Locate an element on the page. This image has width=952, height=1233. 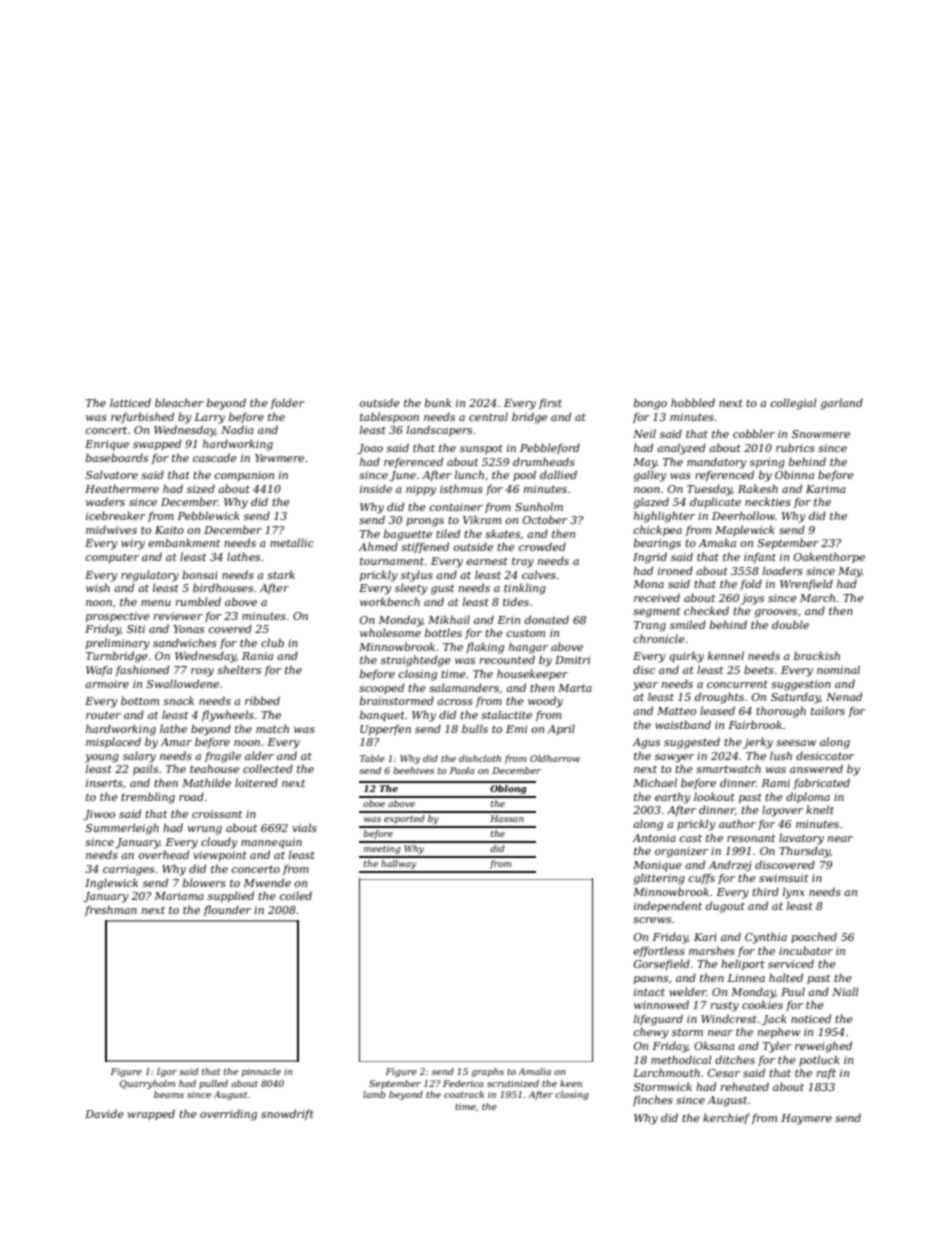
lookout is located at coordinates (714, 796).
